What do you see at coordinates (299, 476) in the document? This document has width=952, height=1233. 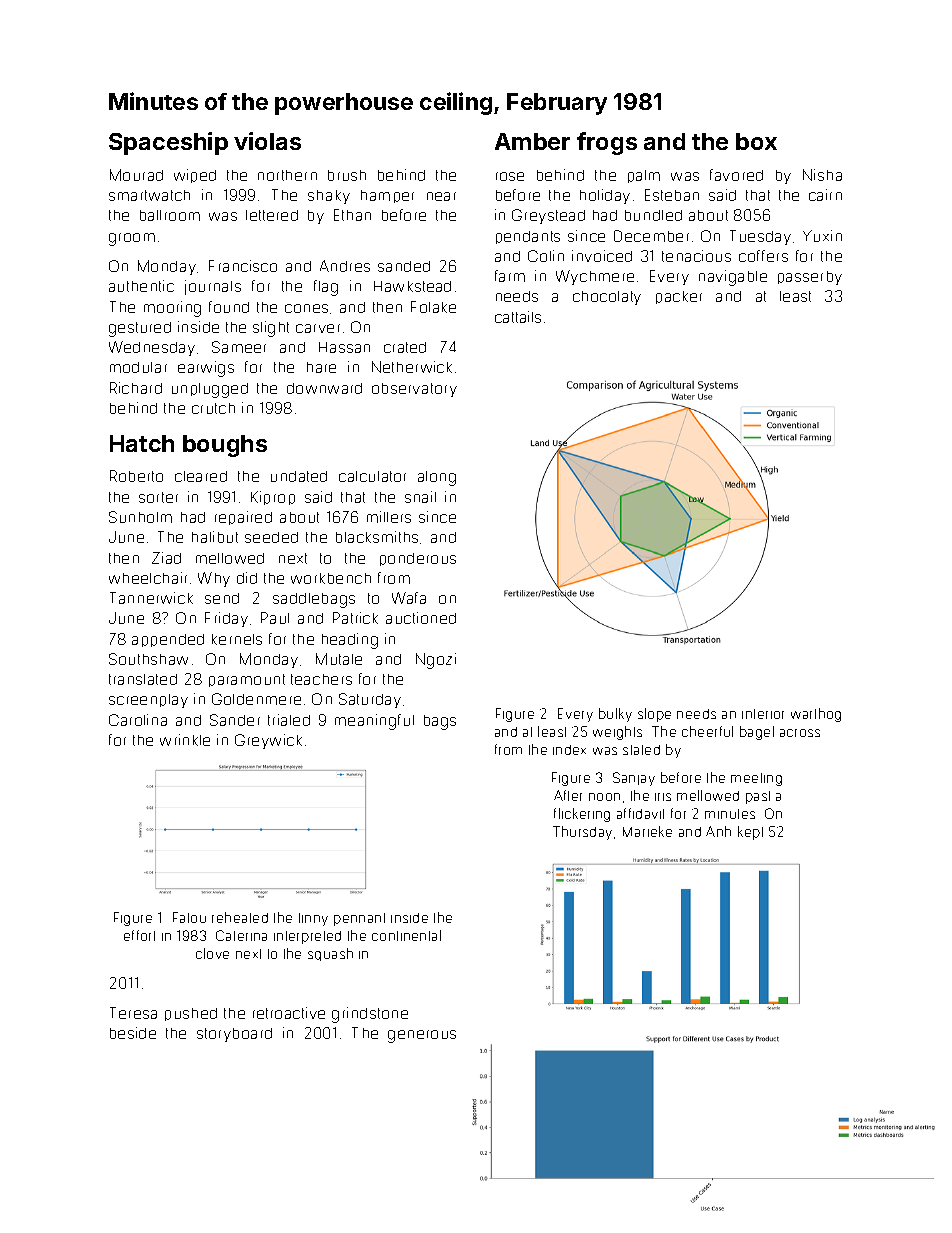 I see `undated` at bounding box center [299, 476].
